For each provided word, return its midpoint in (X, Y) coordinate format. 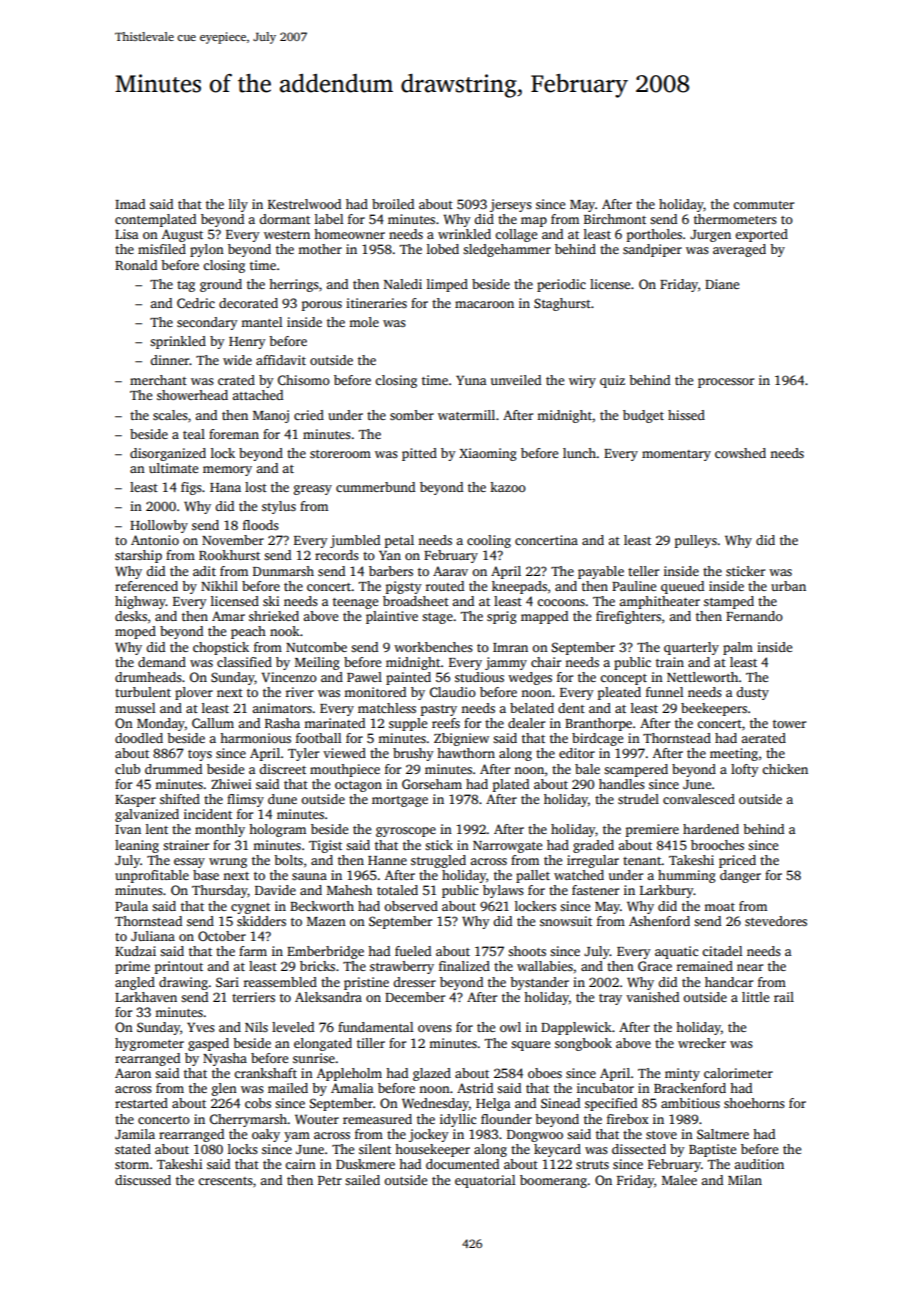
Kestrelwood (304, 204)
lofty (745, 770)
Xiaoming (488, 454)
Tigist (325, 846)
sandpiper (652, 250)
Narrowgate (507, 847)
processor (726, 383)
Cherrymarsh (248, 1120)
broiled (393, 204)
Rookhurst (229, 555)
